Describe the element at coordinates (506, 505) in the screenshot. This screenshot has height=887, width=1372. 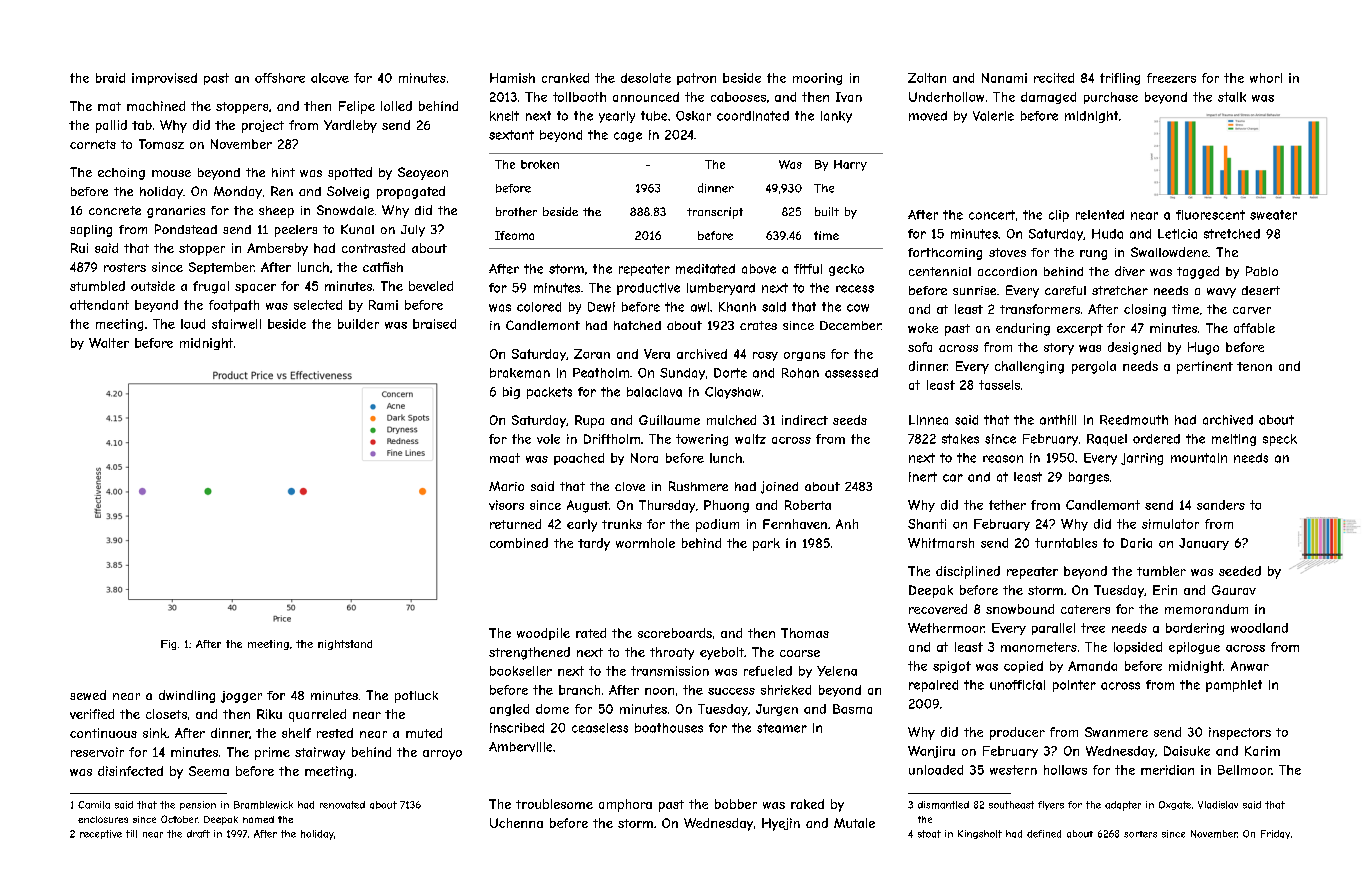
I see `visors` at that location.
